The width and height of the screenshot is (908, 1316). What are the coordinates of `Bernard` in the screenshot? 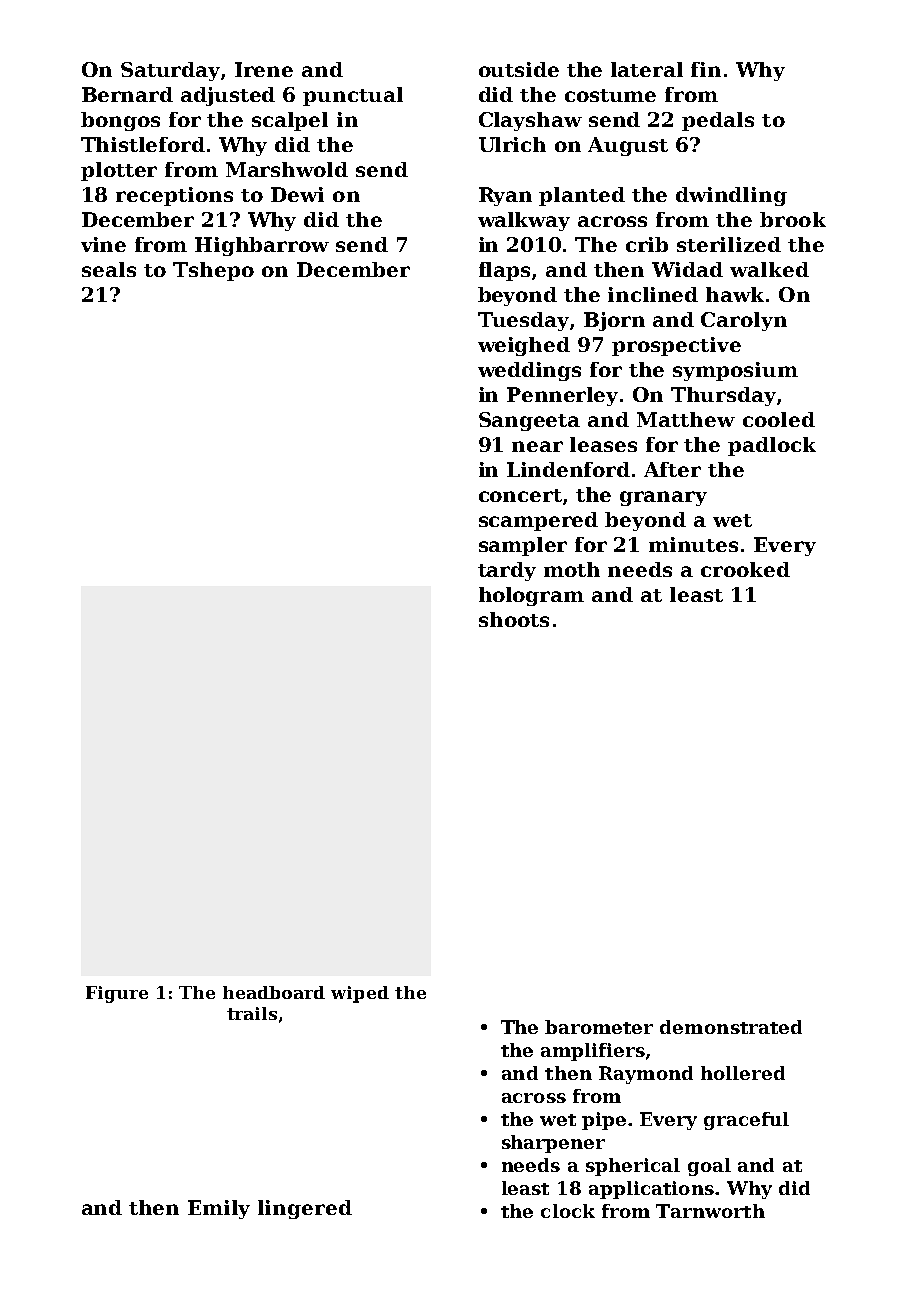 It's located at (127, 94).
